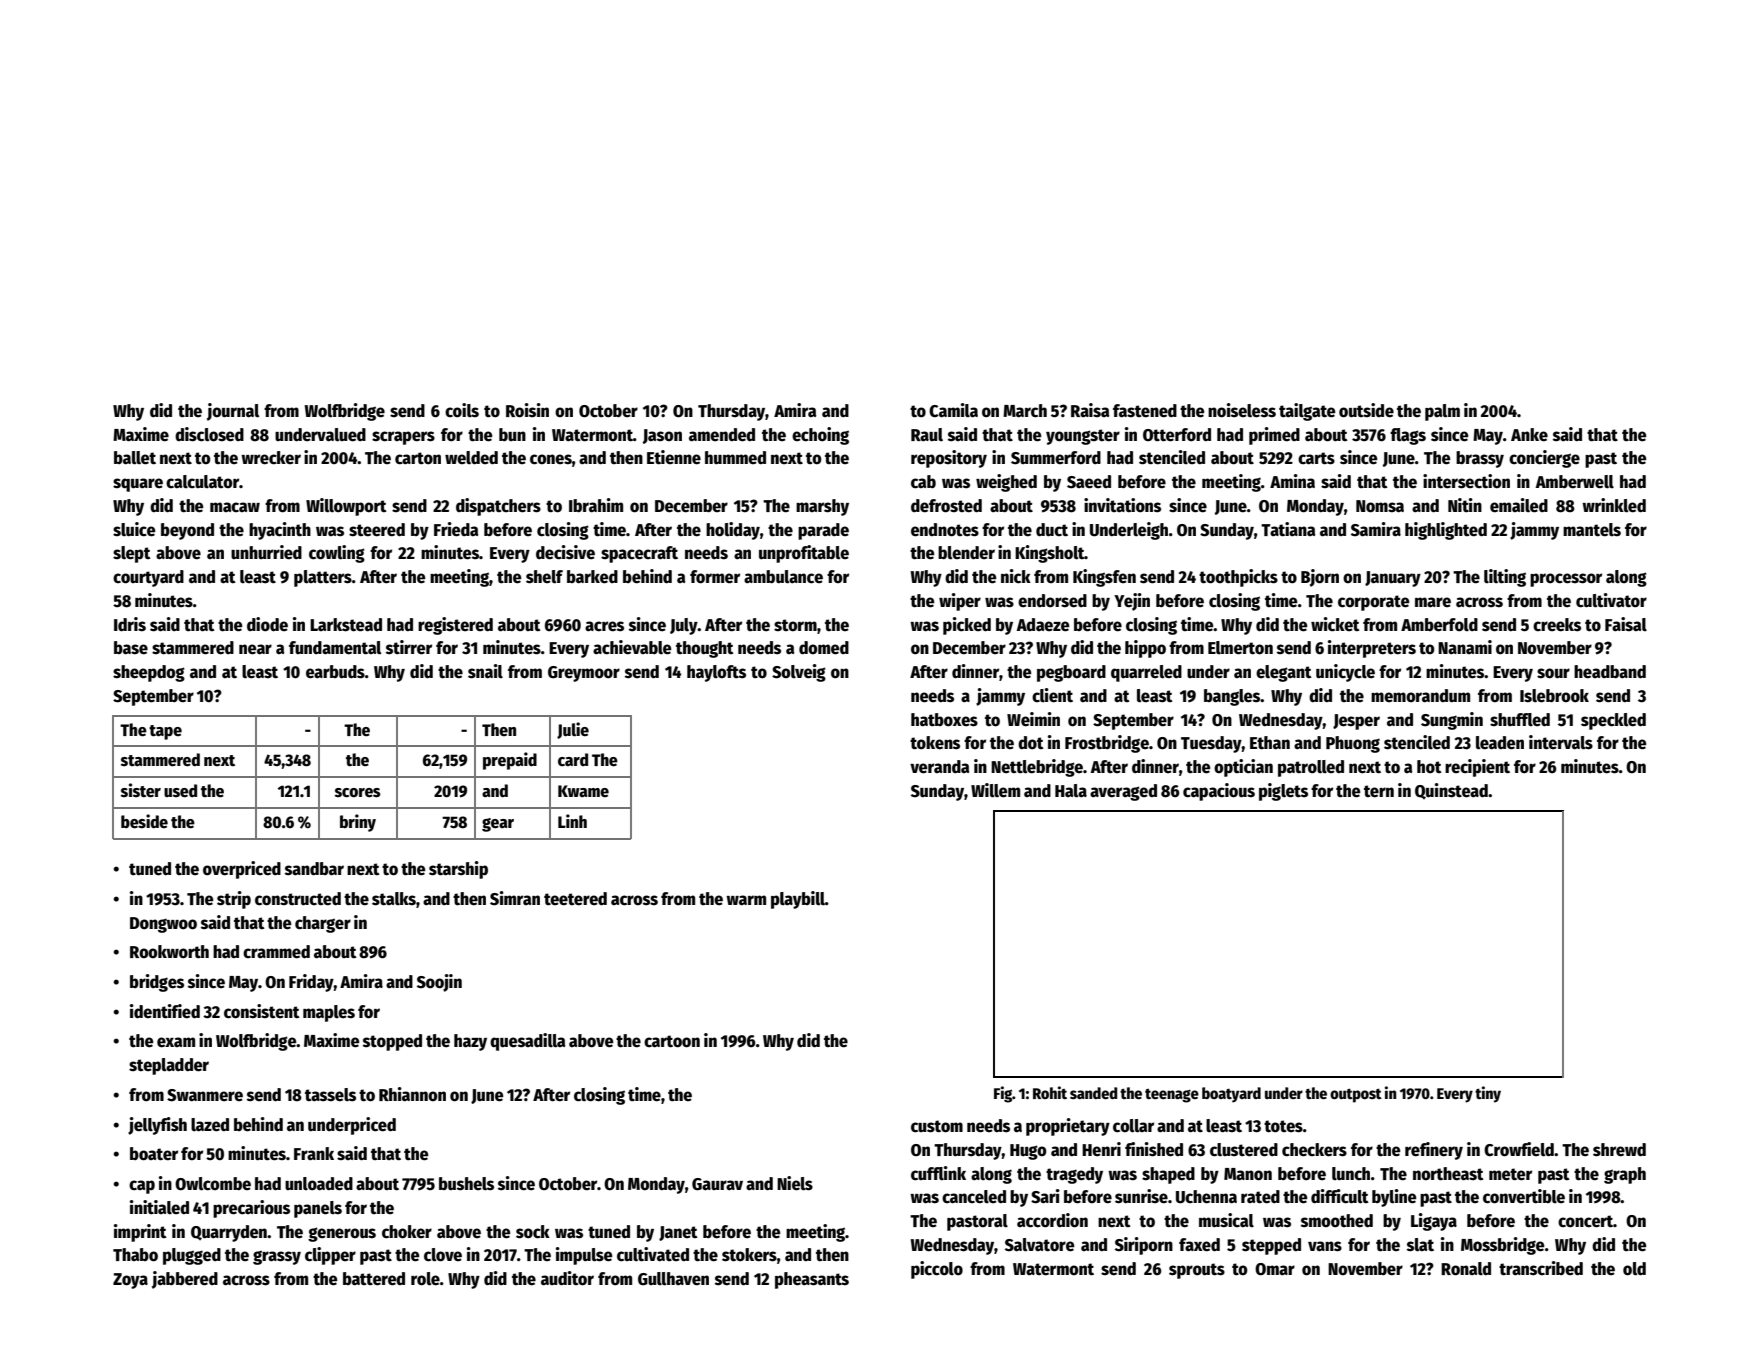  What do you see at coordinates (995, 790) in the screenshot?
I see `Willem` at bounding box center [995, 790].
